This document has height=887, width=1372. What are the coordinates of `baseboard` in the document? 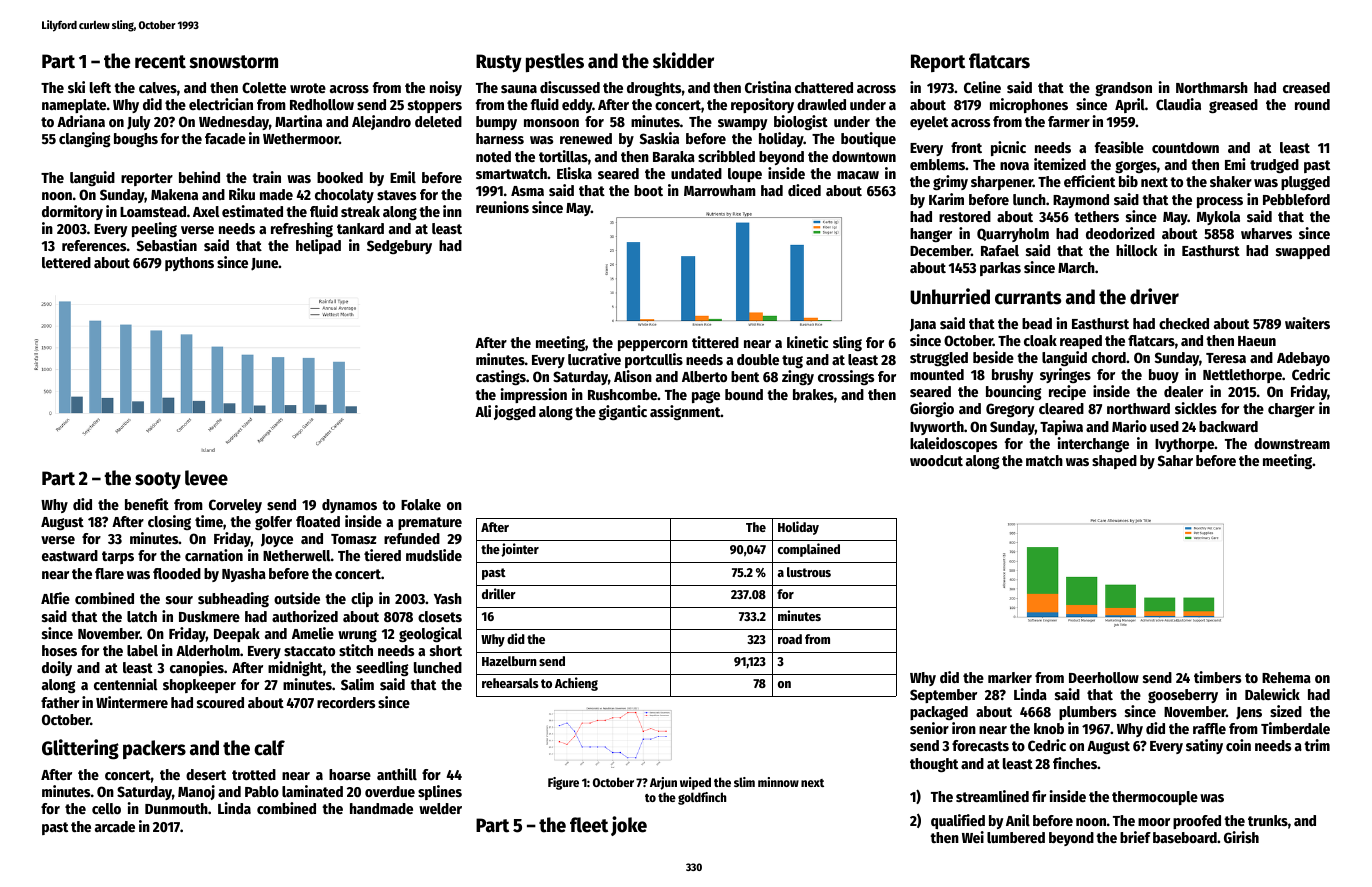 It's located at (1185, 837).
